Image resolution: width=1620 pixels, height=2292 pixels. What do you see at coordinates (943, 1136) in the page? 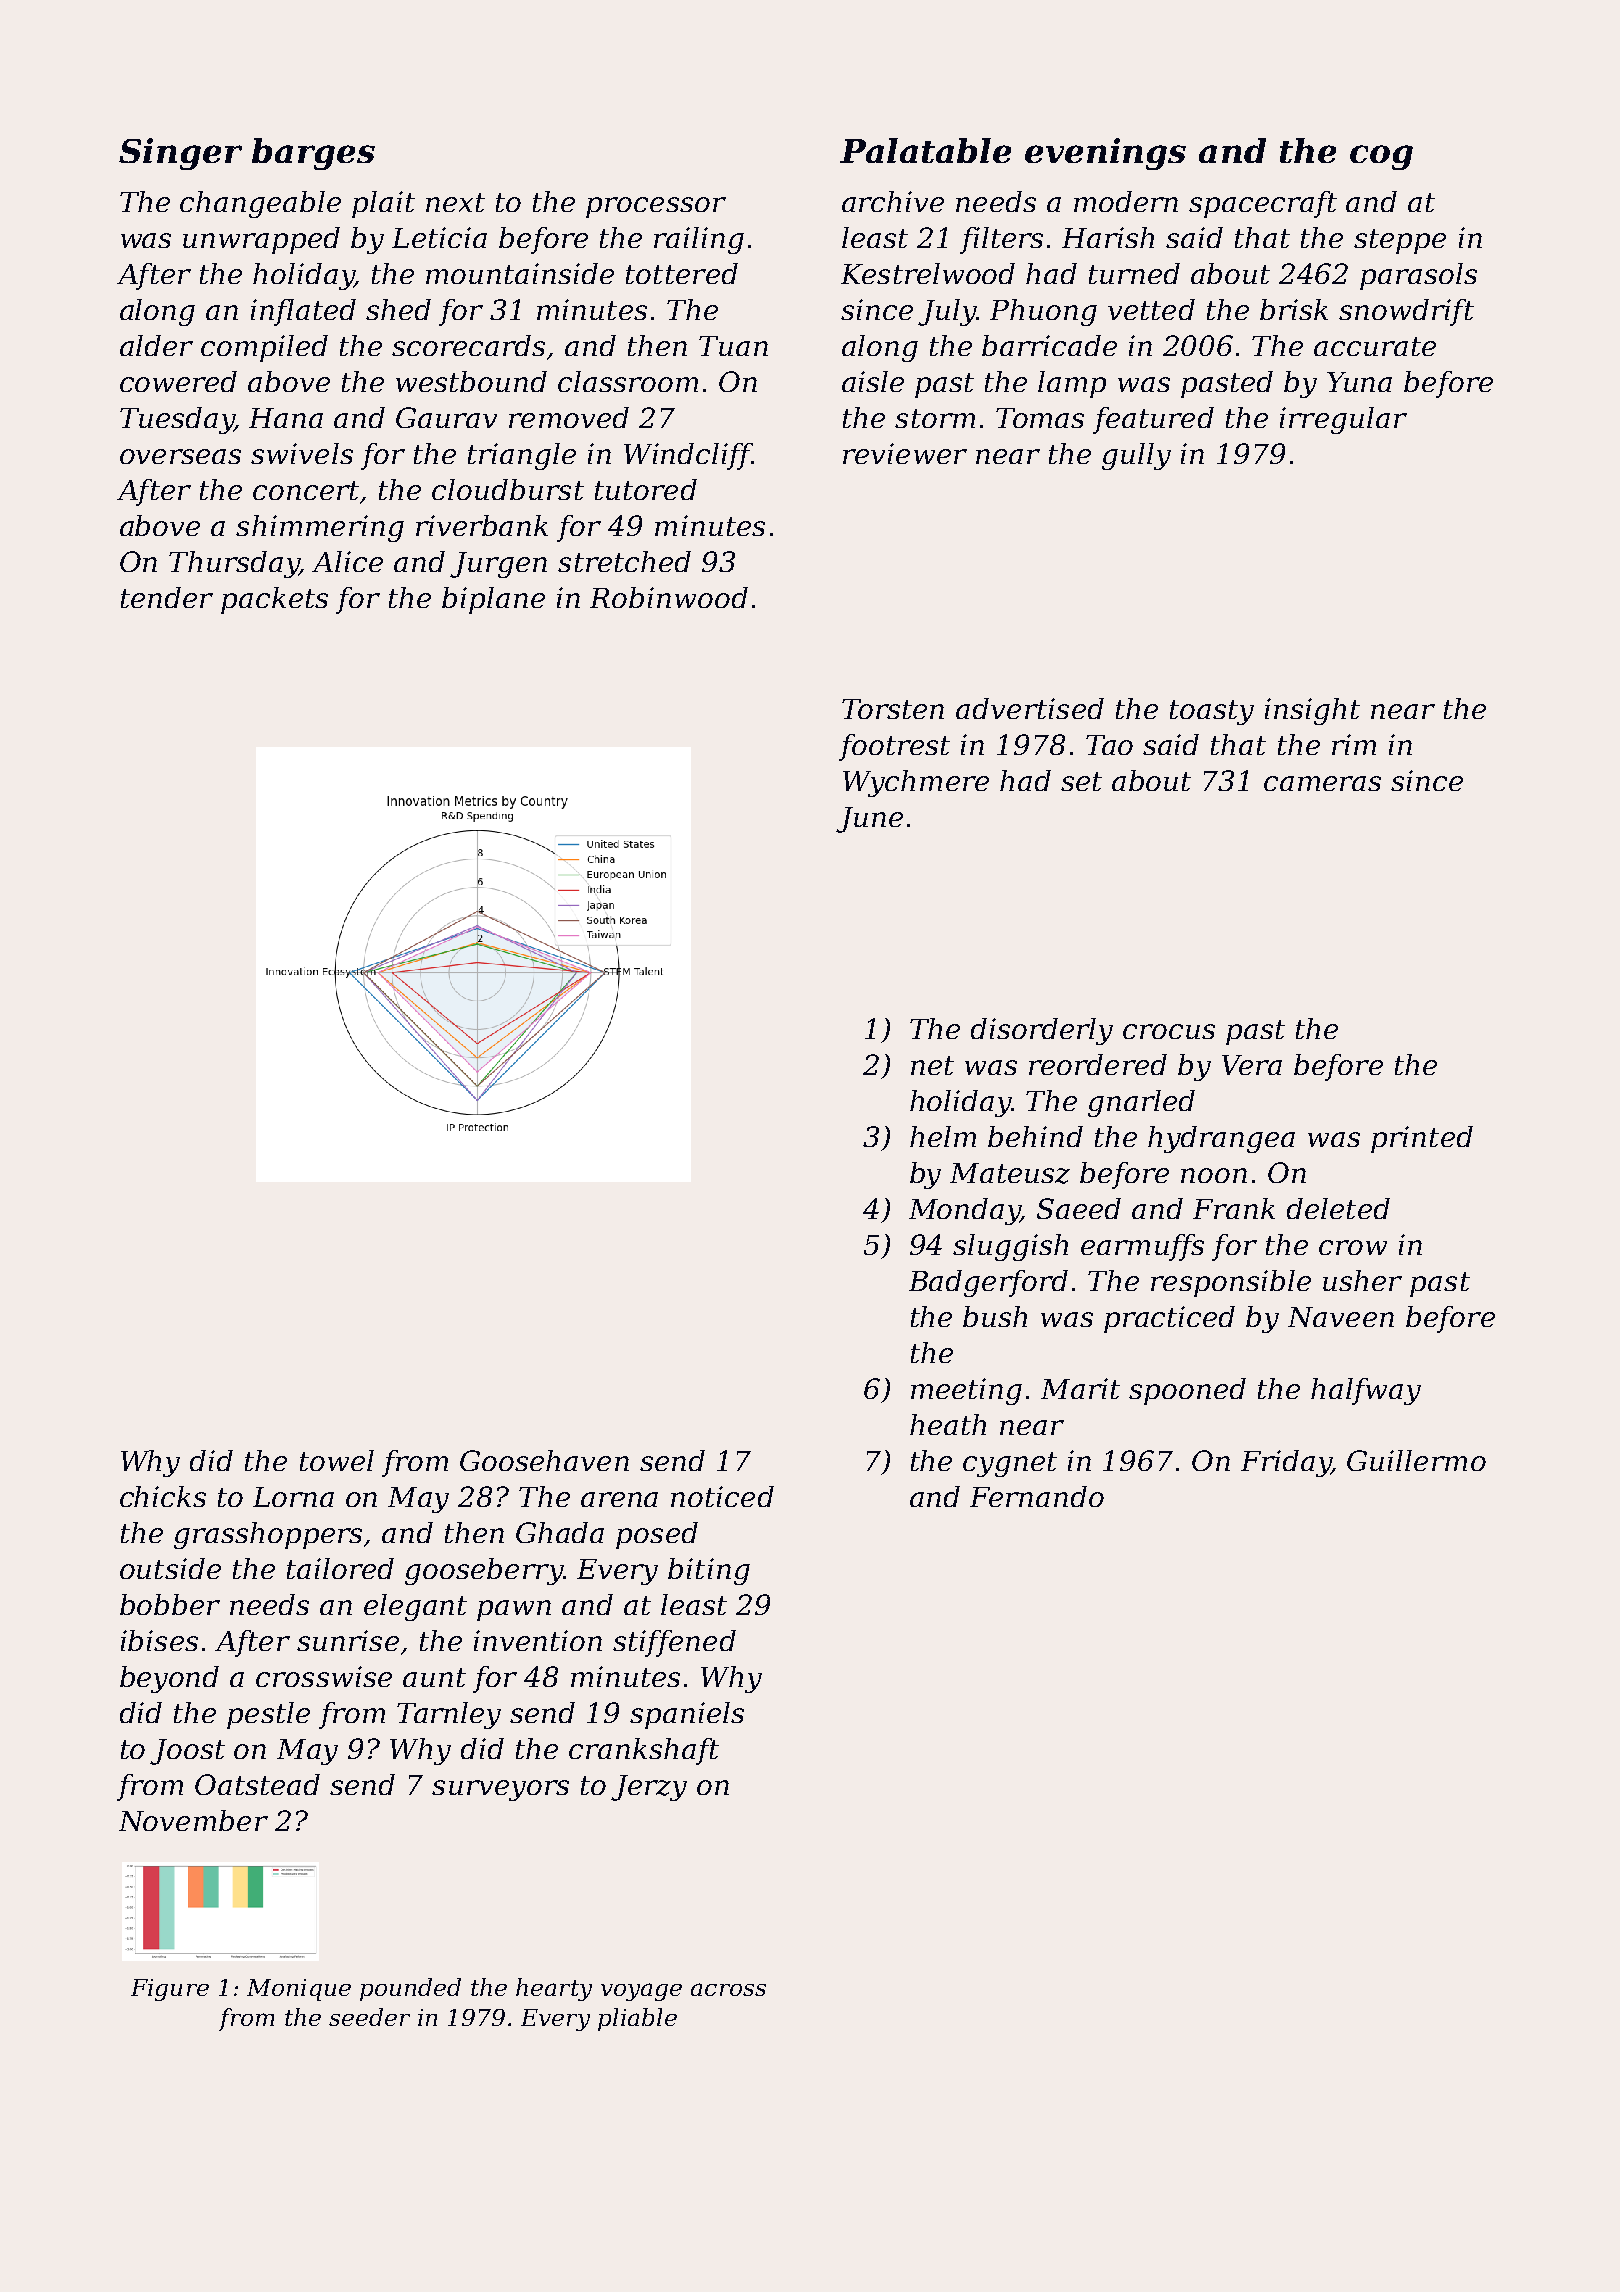
I see `helm` at bounding box center [943, 1136].
